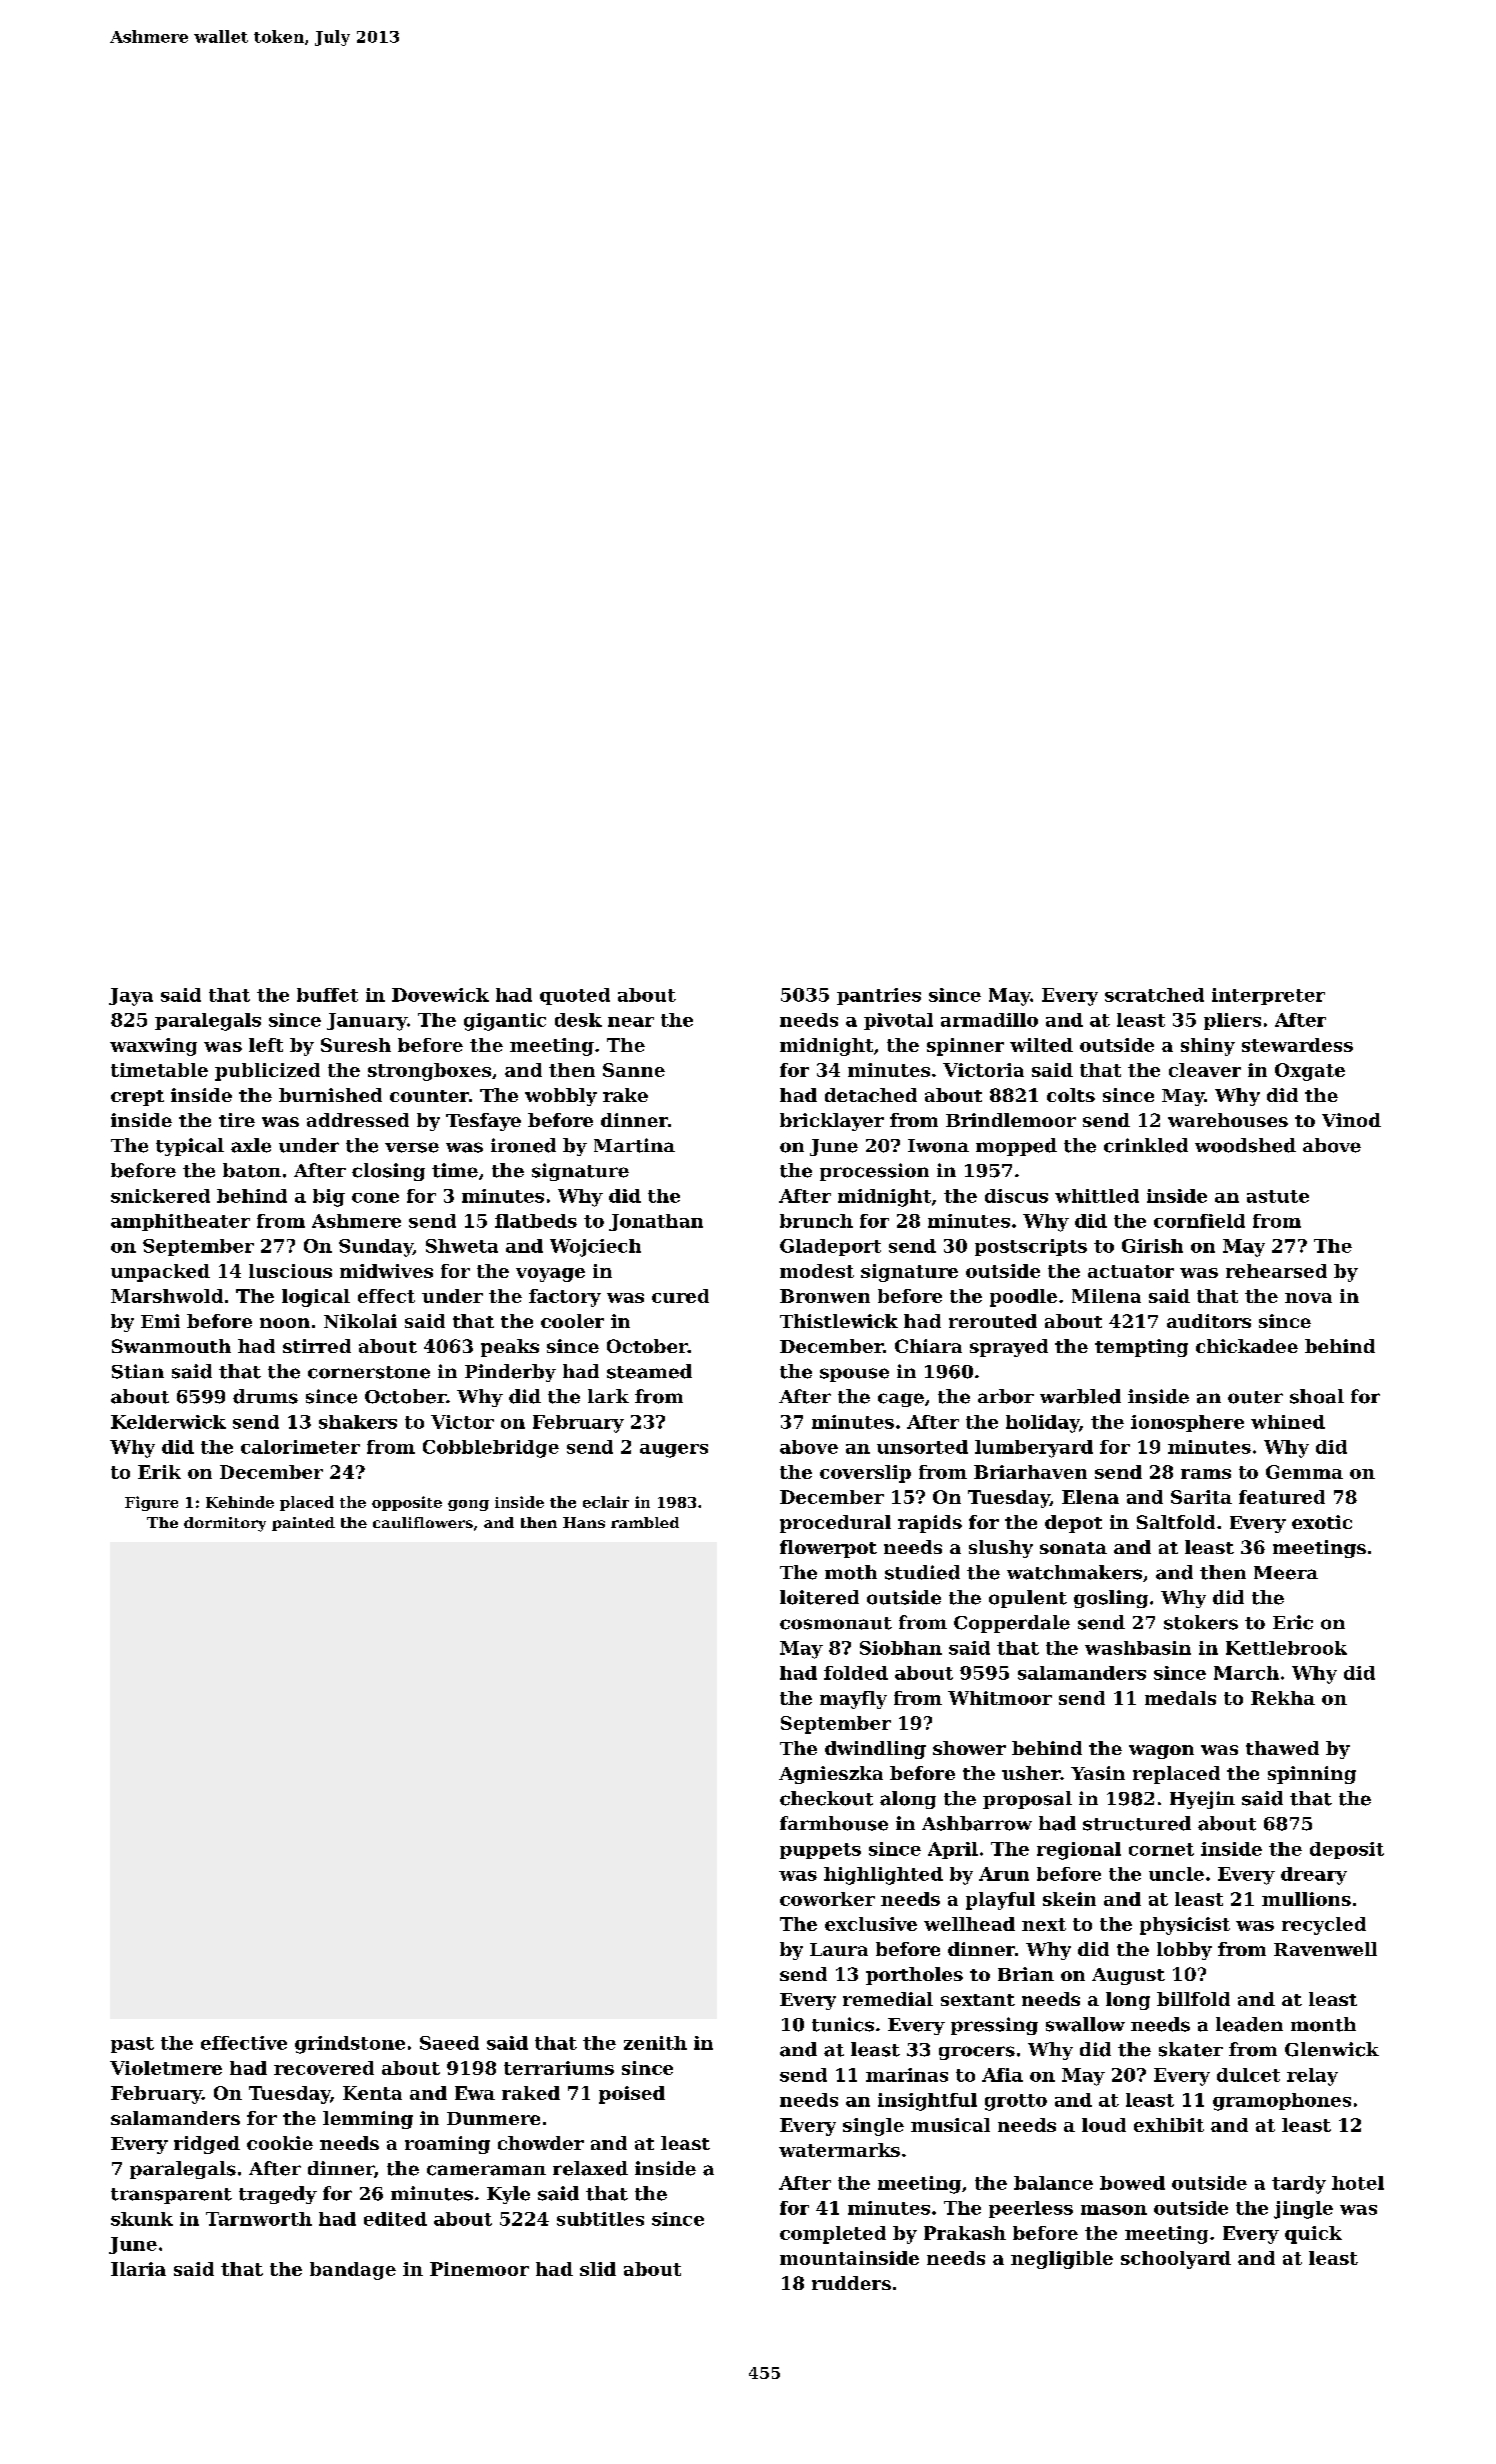 This screenshot has height=2464, width=1496. What do you see at coordinates (1310, 1072) in the screenshot?
I see `Oxgate` at bounding box center [1310, 1072].
